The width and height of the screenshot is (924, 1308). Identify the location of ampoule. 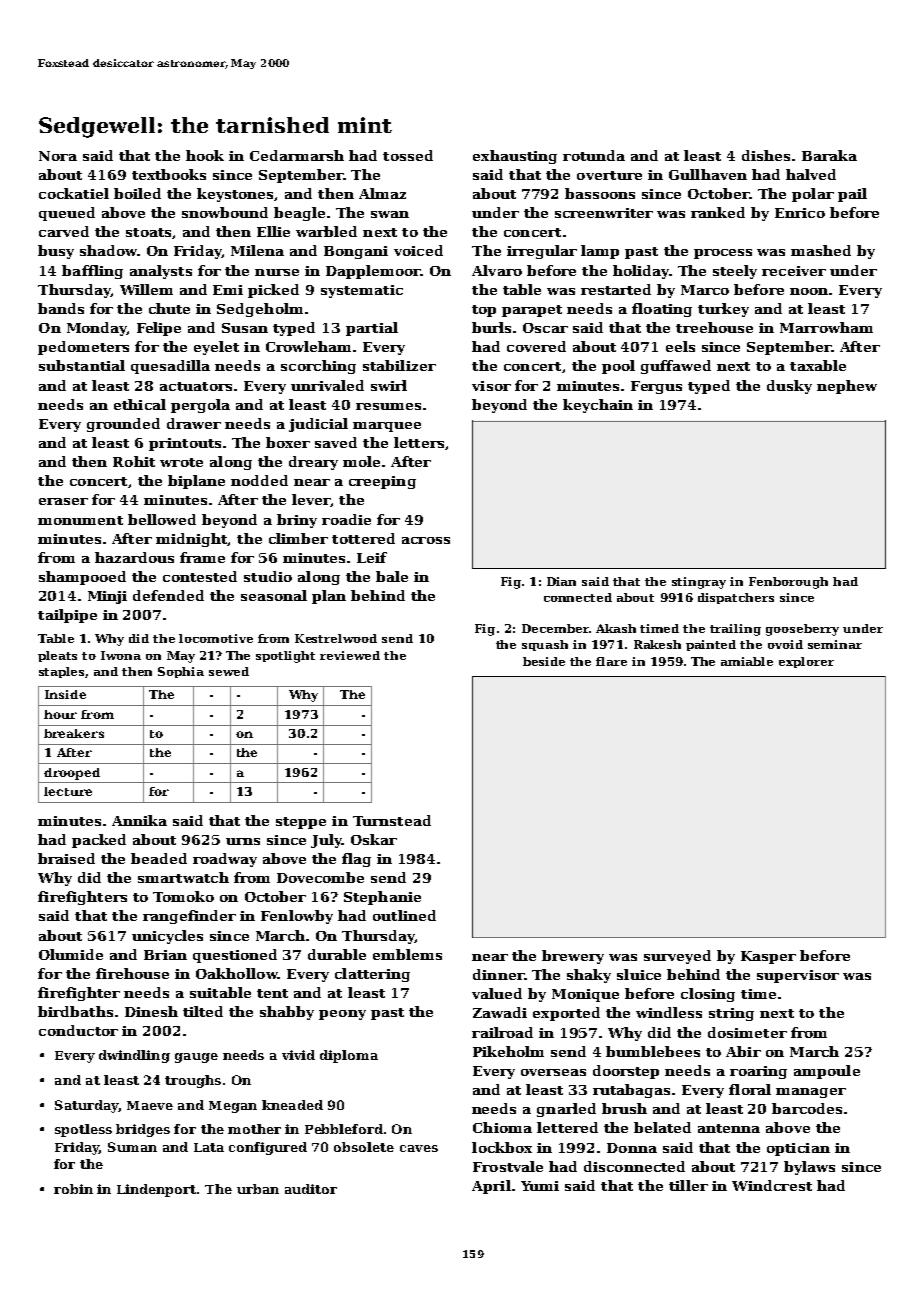
(827, 1072).
